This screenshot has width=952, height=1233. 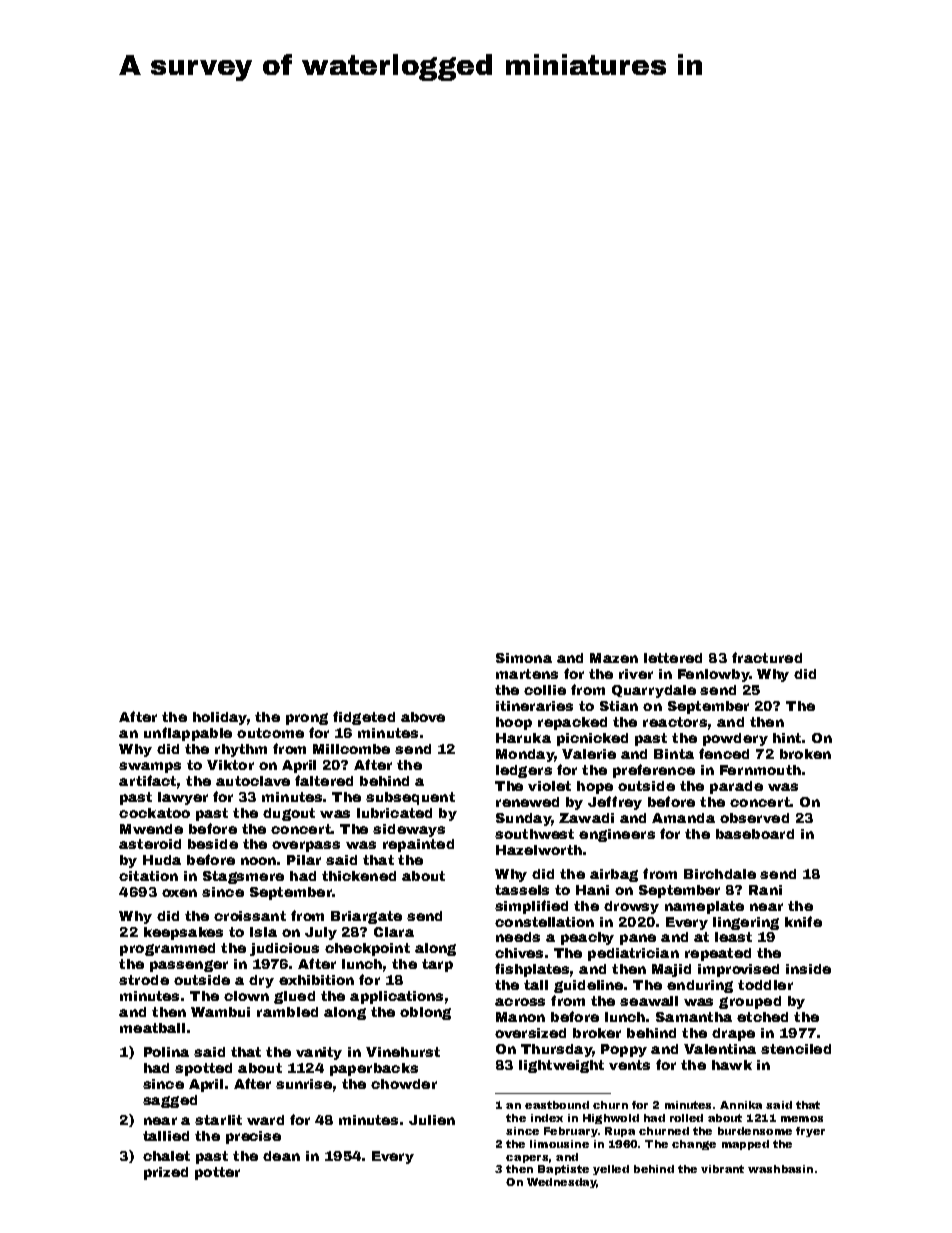 What do you see at coordinates (289, 814) in the screenshot?
I see `dugout` at bounding box center [289, 814].
